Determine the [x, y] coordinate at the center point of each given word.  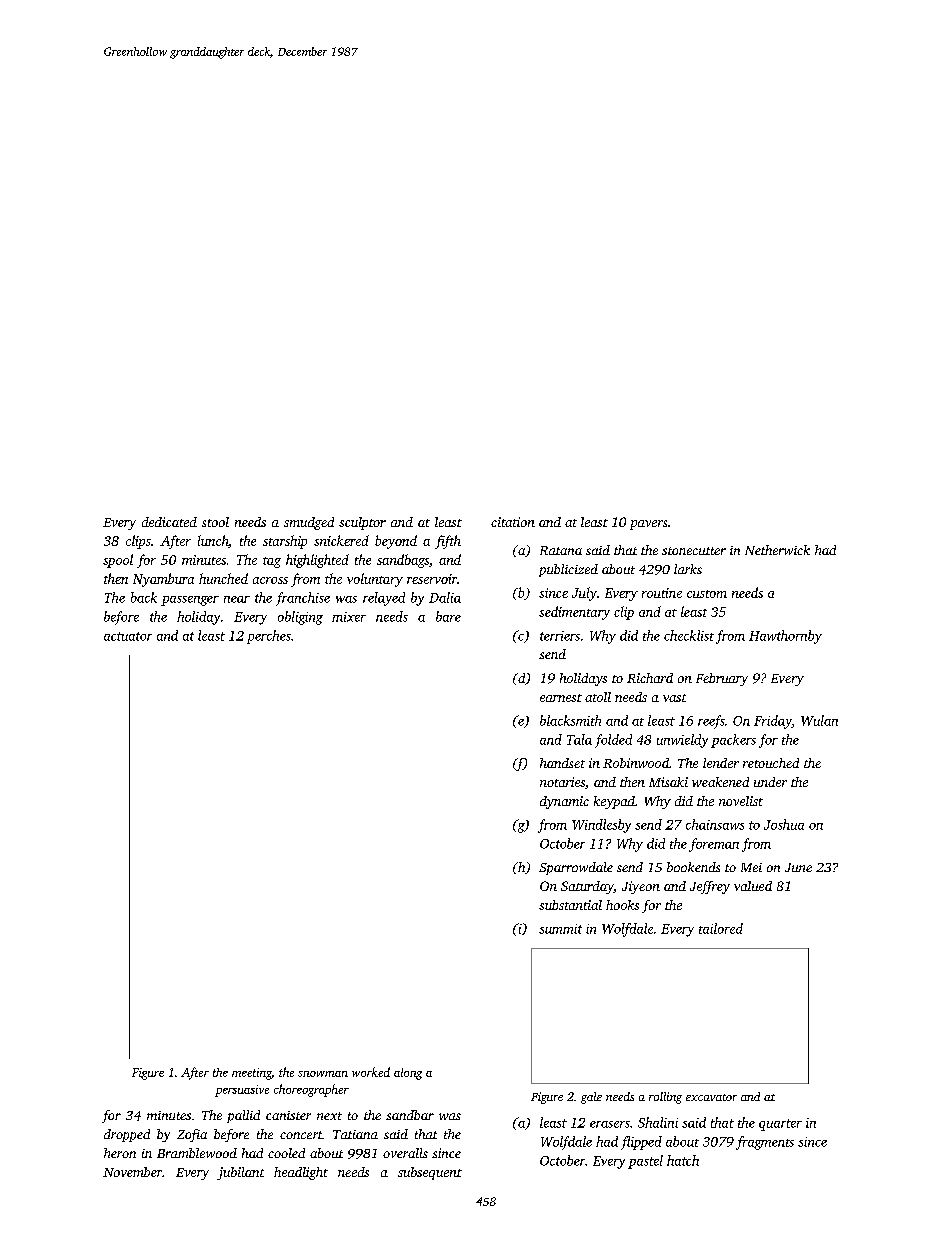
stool [215, 522]
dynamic [564, 802]
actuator [128, 636]
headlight [301, 1173]
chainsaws [715, 824]
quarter [780, 1125]
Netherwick [777, 550]
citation [513, 522]
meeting [252, 1074]
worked [371, 1072]
